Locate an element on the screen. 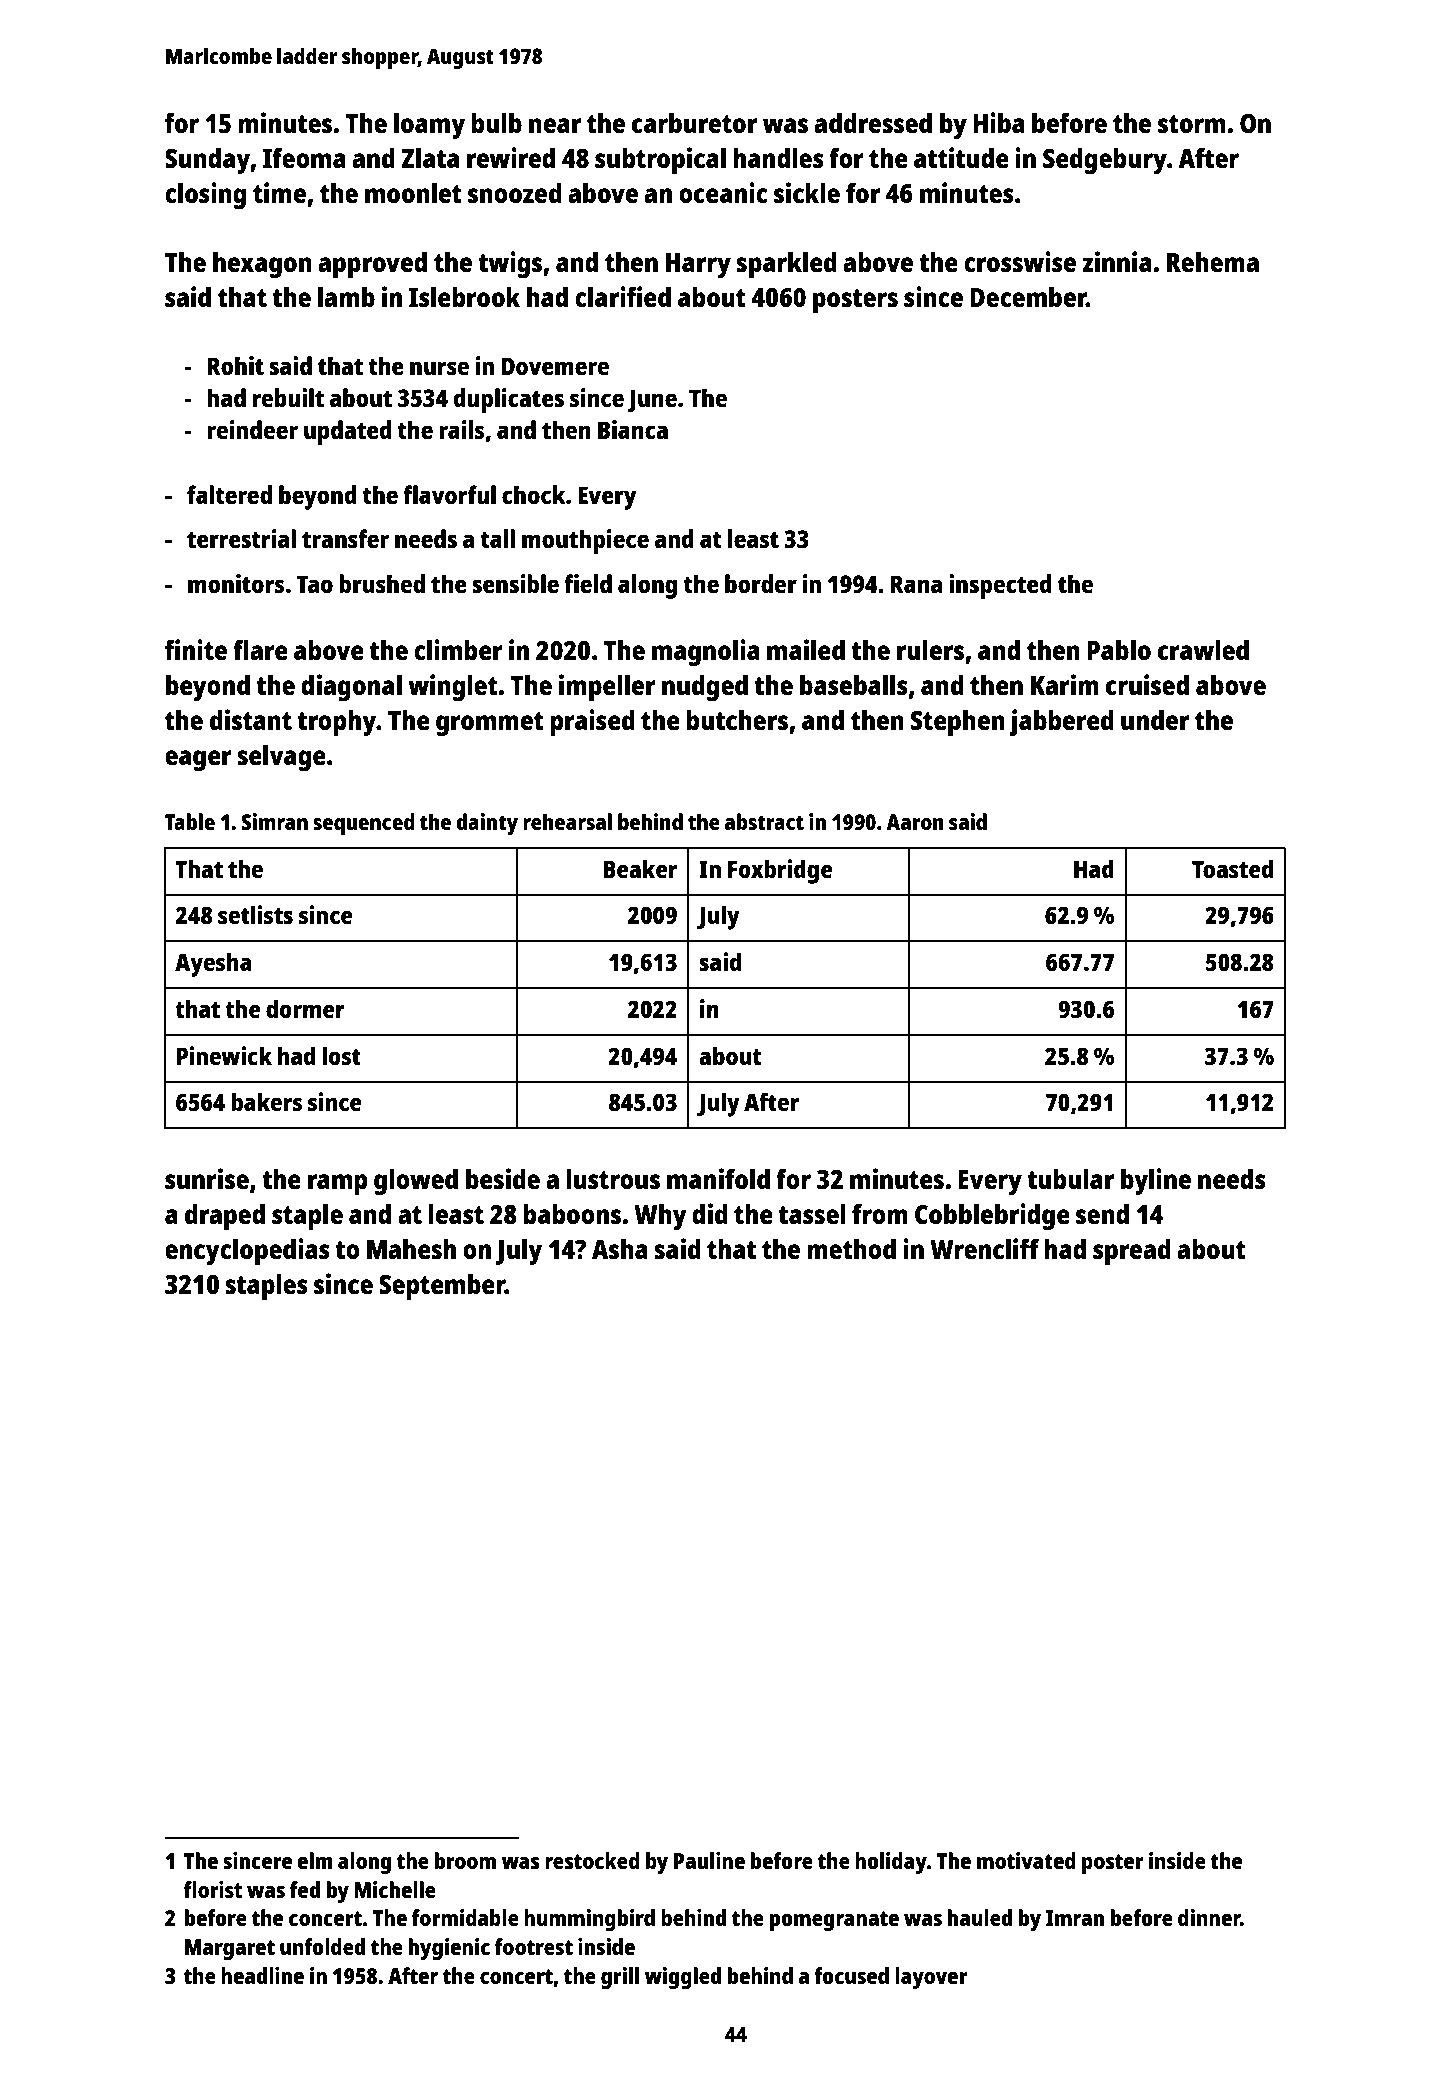 The image size is (1450, 2100). Pauline is located at coordinates (709, 1860).
